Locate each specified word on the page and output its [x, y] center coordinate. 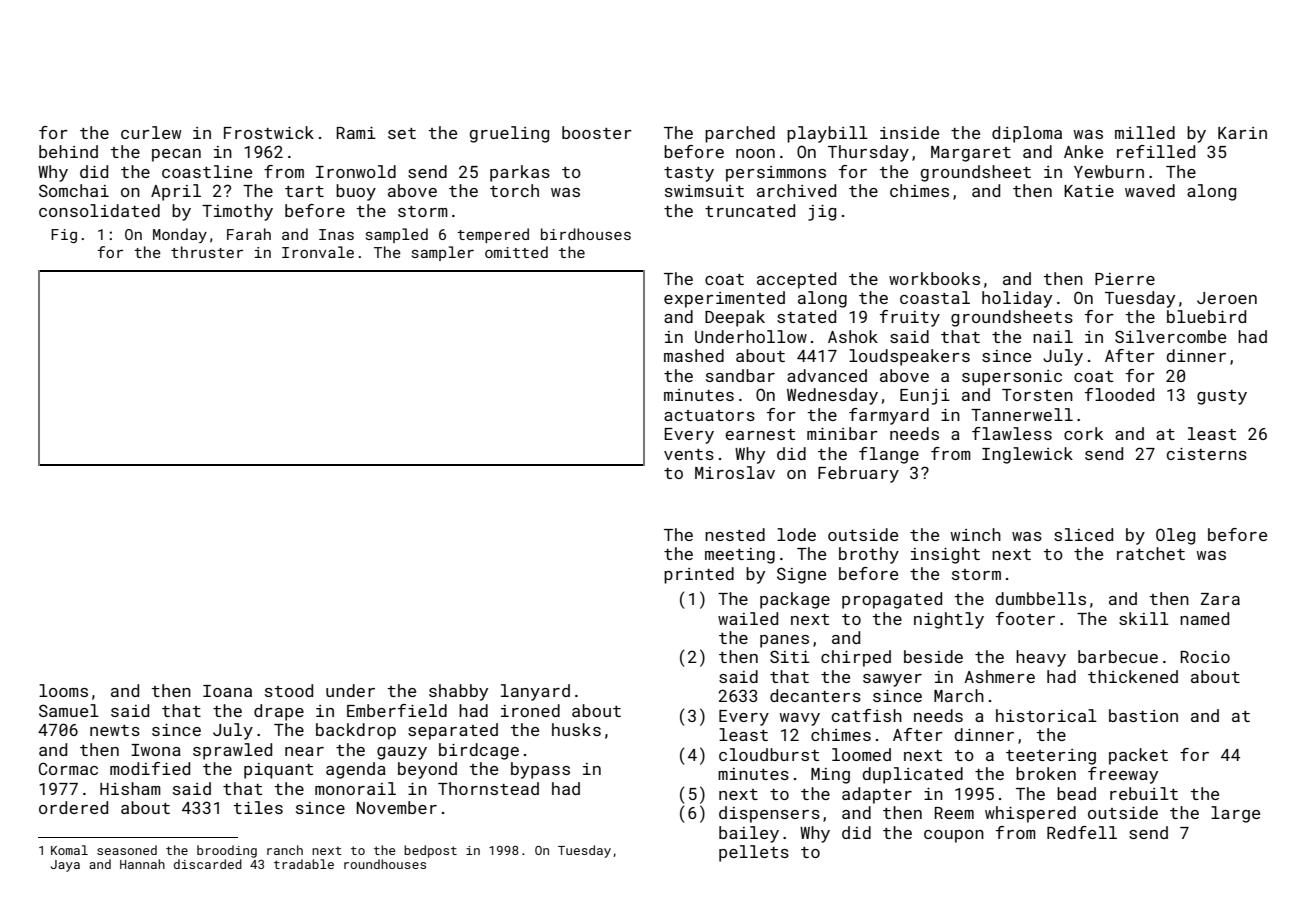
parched [740, 134]
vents [689, 454]
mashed [694, 355]
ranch [285, 850]
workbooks [934, 278]
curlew [151, 132]
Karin [1242, 133]
